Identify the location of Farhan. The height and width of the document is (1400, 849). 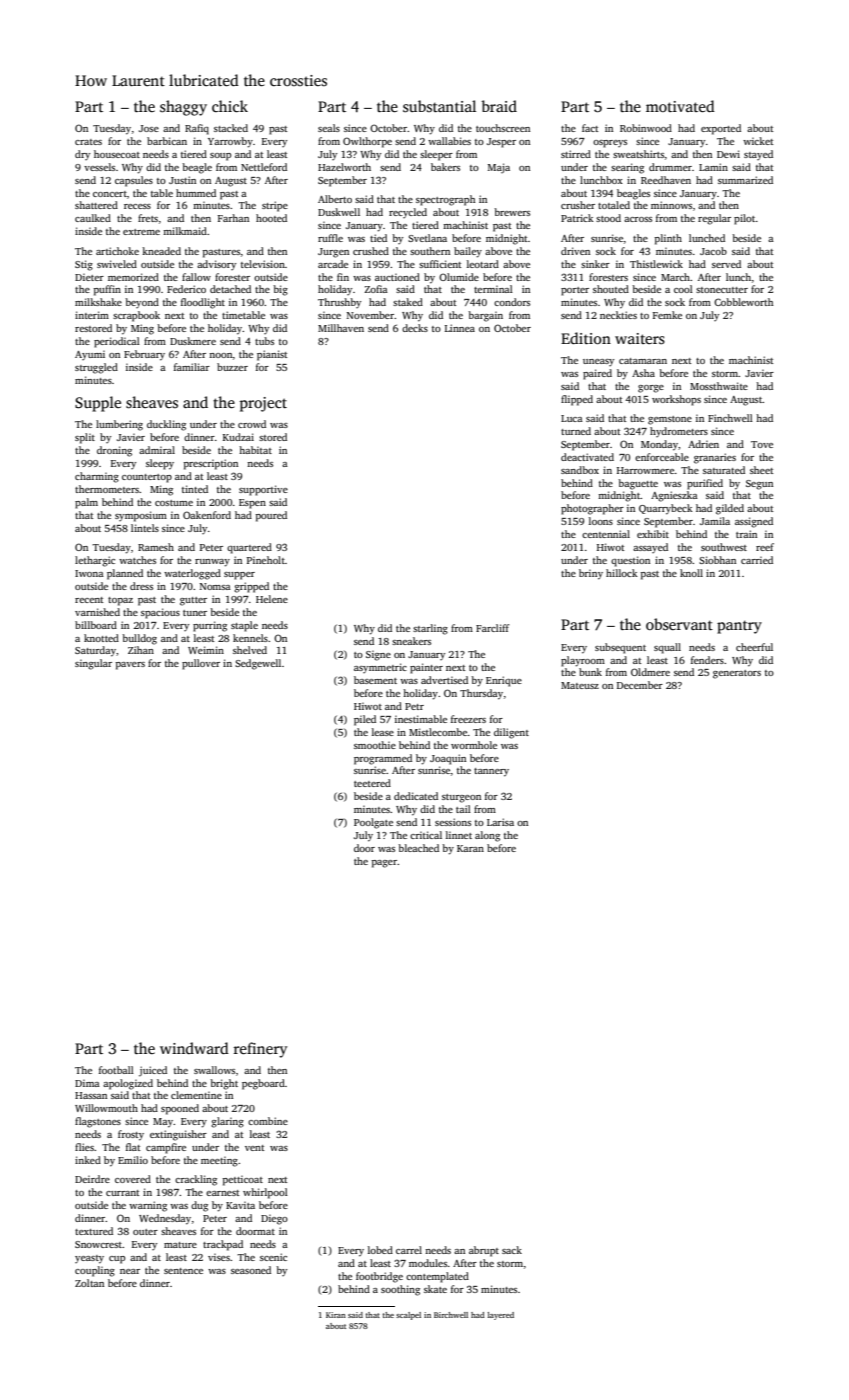
(233, 218).
